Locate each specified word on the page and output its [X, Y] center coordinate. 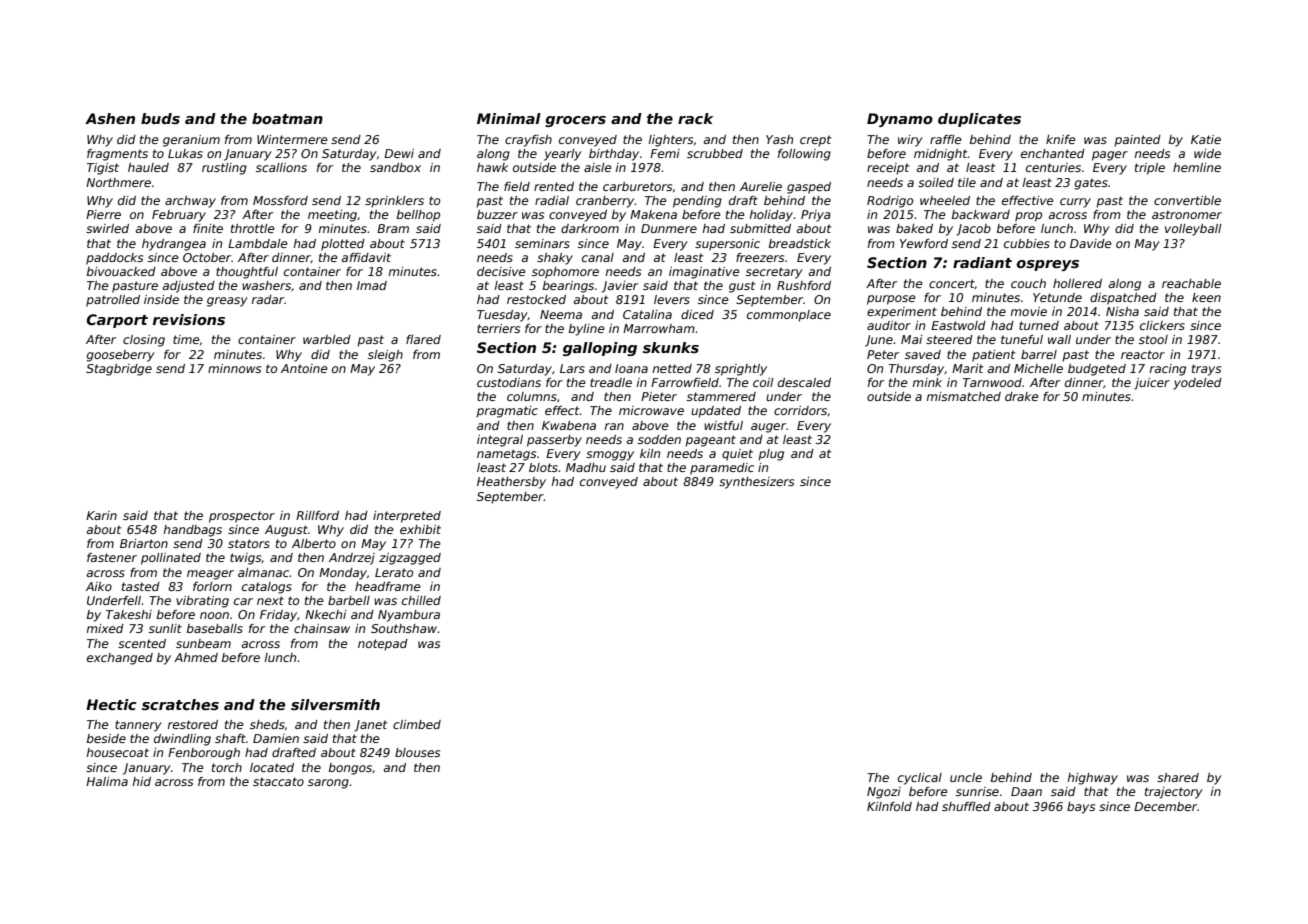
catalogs [267, 588]
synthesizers [756, 483]
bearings [568, 287]
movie [1029, 311]
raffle [946, 139]
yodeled [1197, 384]
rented [554, 186]
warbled [327, 339]
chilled [421, 600]
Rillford [317, 515]
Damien [276, 738]
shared [1178, 777]
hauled [148, 167]
